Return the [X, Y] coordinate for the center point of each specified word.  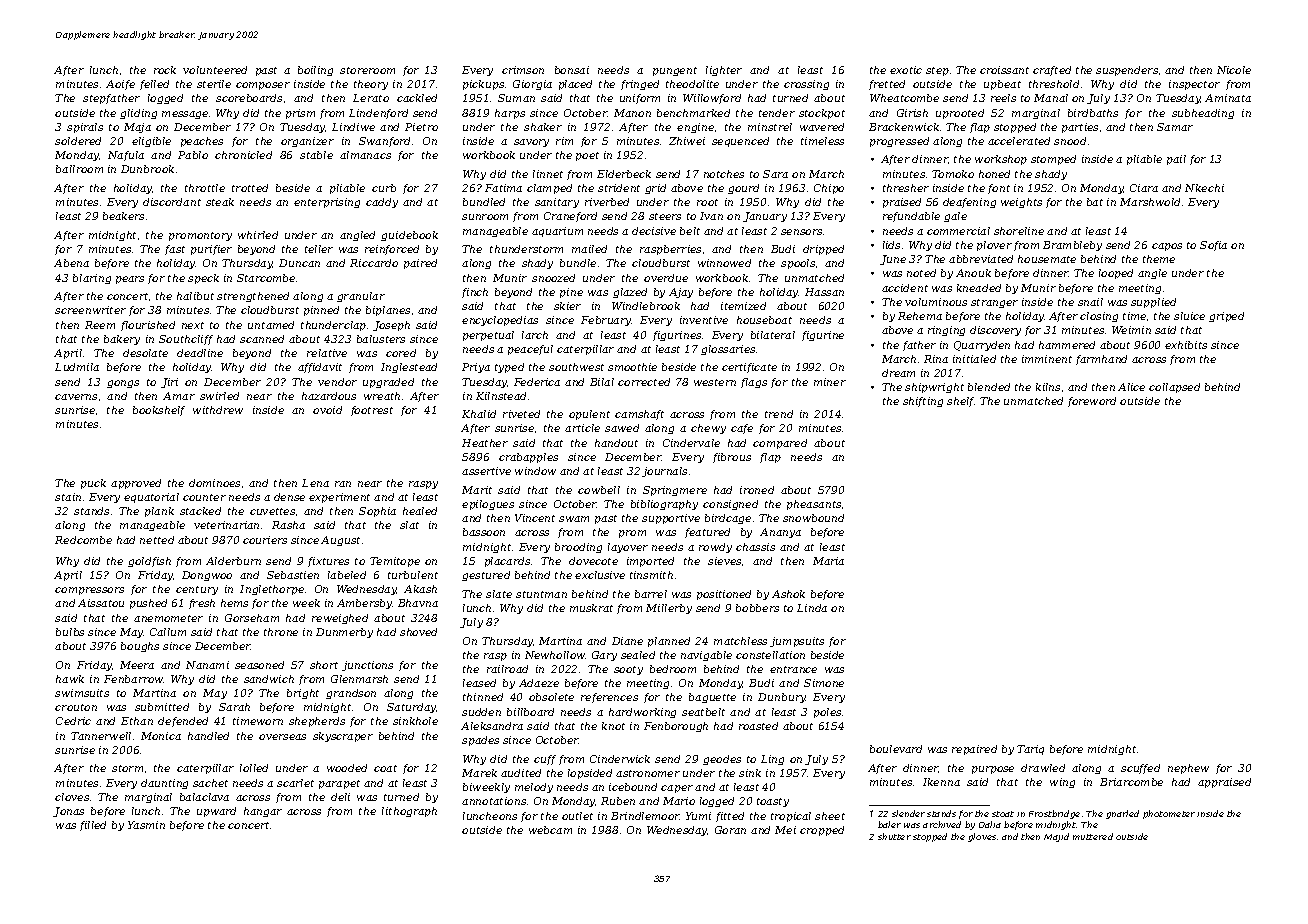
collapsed [1174, 388]
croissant [1004, 70]
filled [93, 826]
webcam [550, 830]
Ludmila [77, 367]
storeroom [367, 70]
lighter [724, 71]
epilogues [488, 505]
